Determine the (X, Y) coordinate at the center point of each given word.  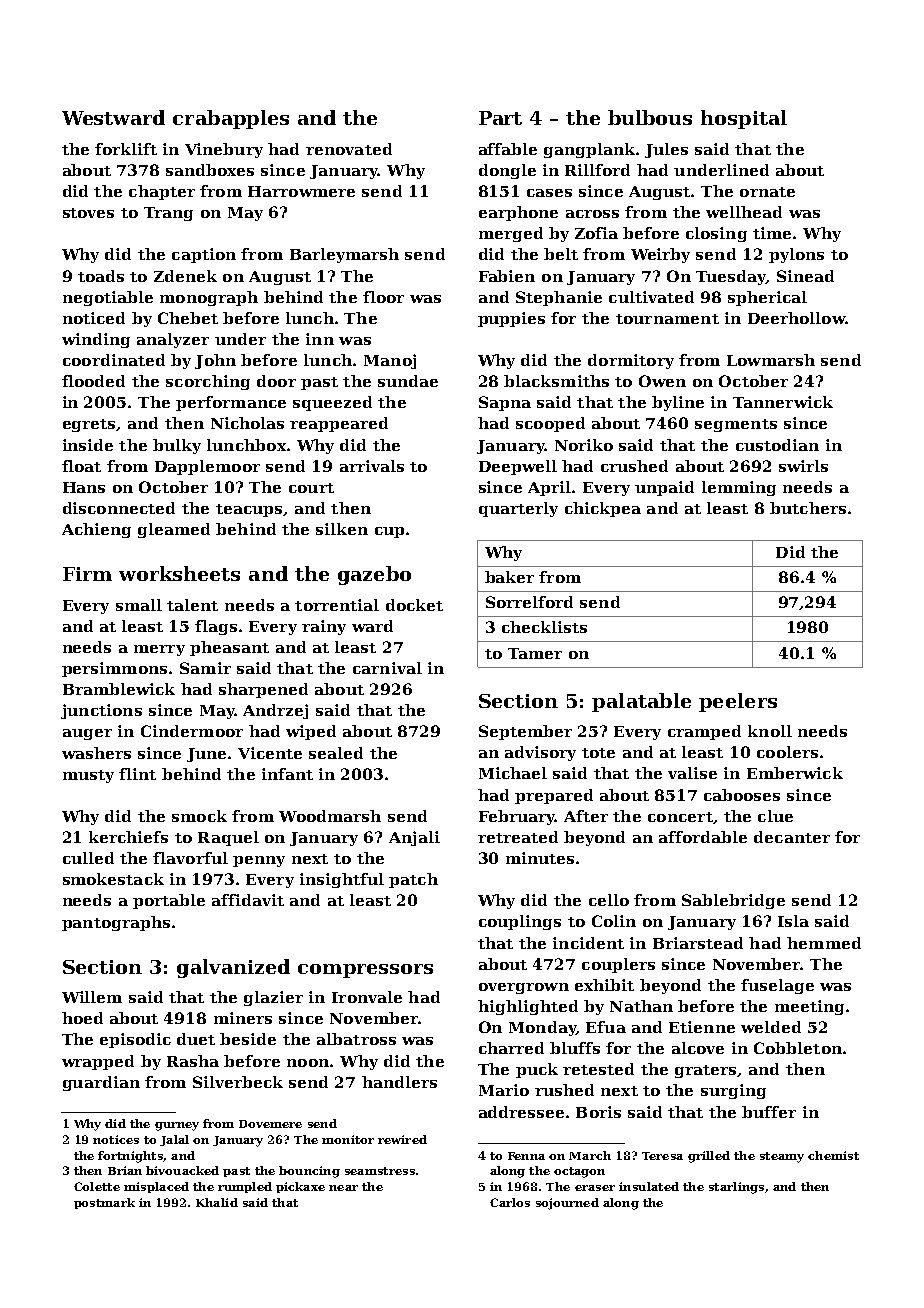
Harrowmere (301, 191)
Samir (205, 668)
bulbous (650, 117)
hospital (744, 119)
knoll (770, 731)
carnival (387, 668)
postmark (104, 1203)
